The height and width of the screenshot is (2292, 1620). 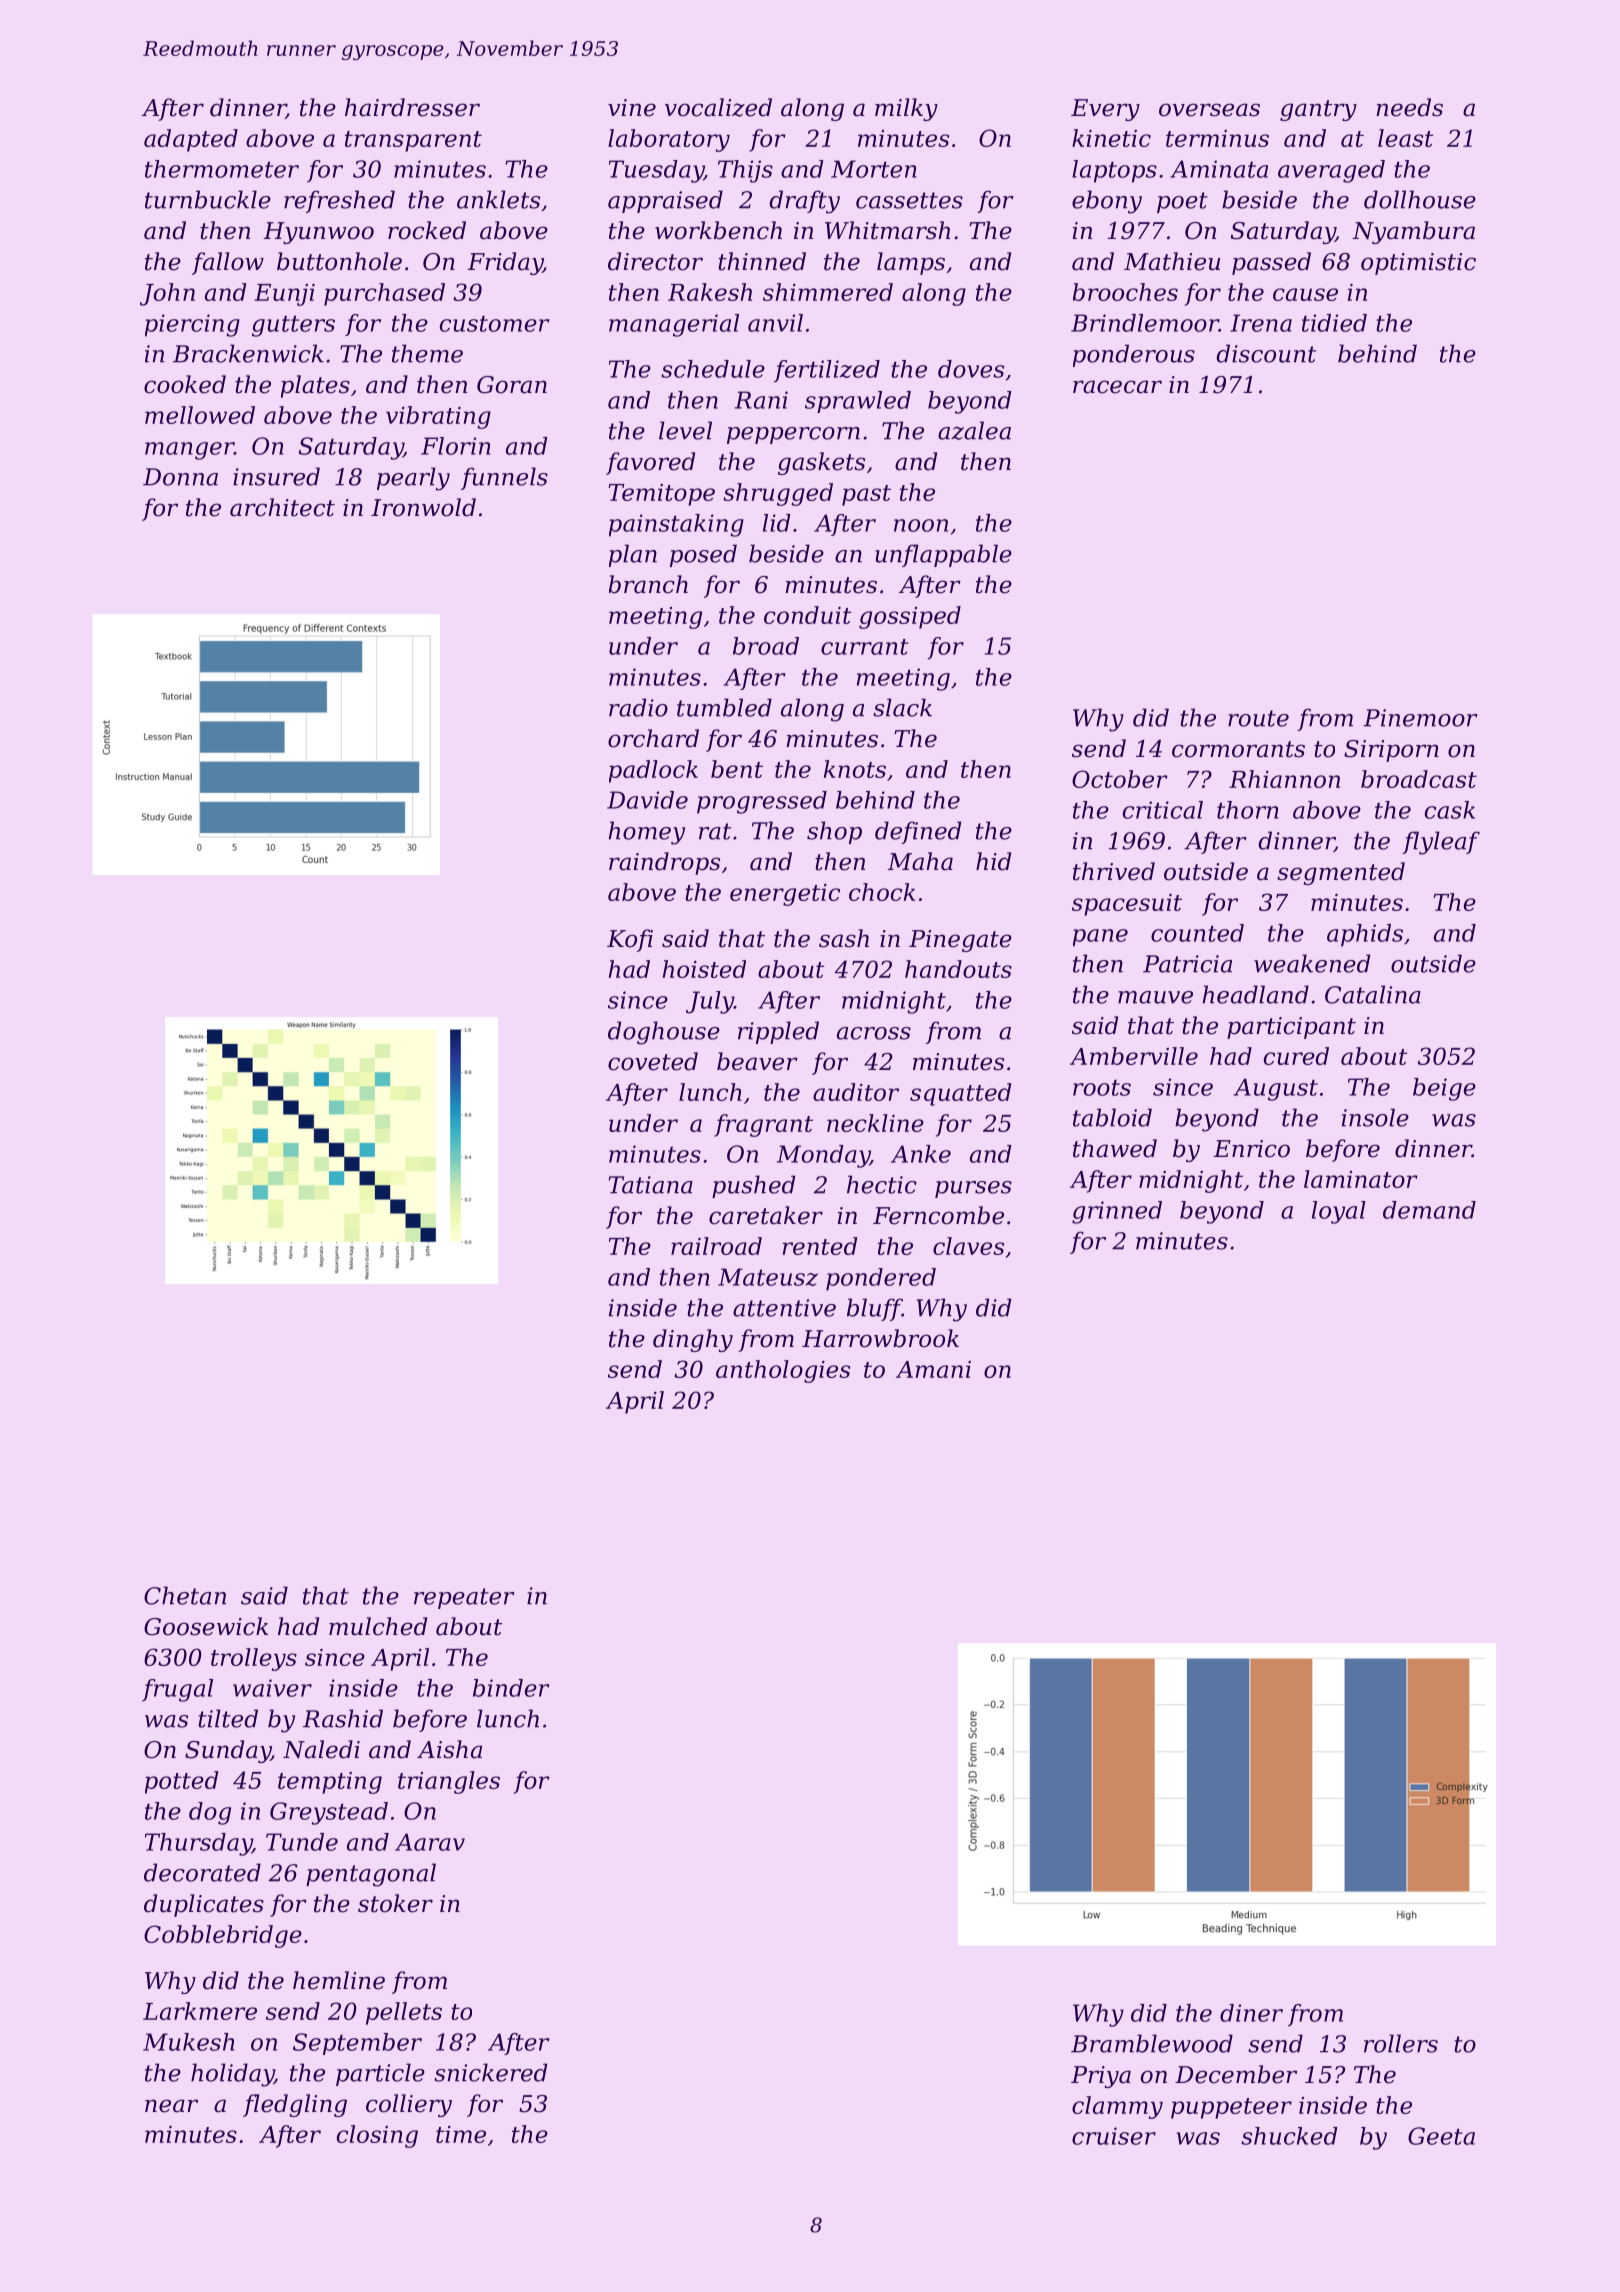 What do you see at coordinates (1258, 718) in the screenshot?
I see `route` at bounding box center [1258, 718].
